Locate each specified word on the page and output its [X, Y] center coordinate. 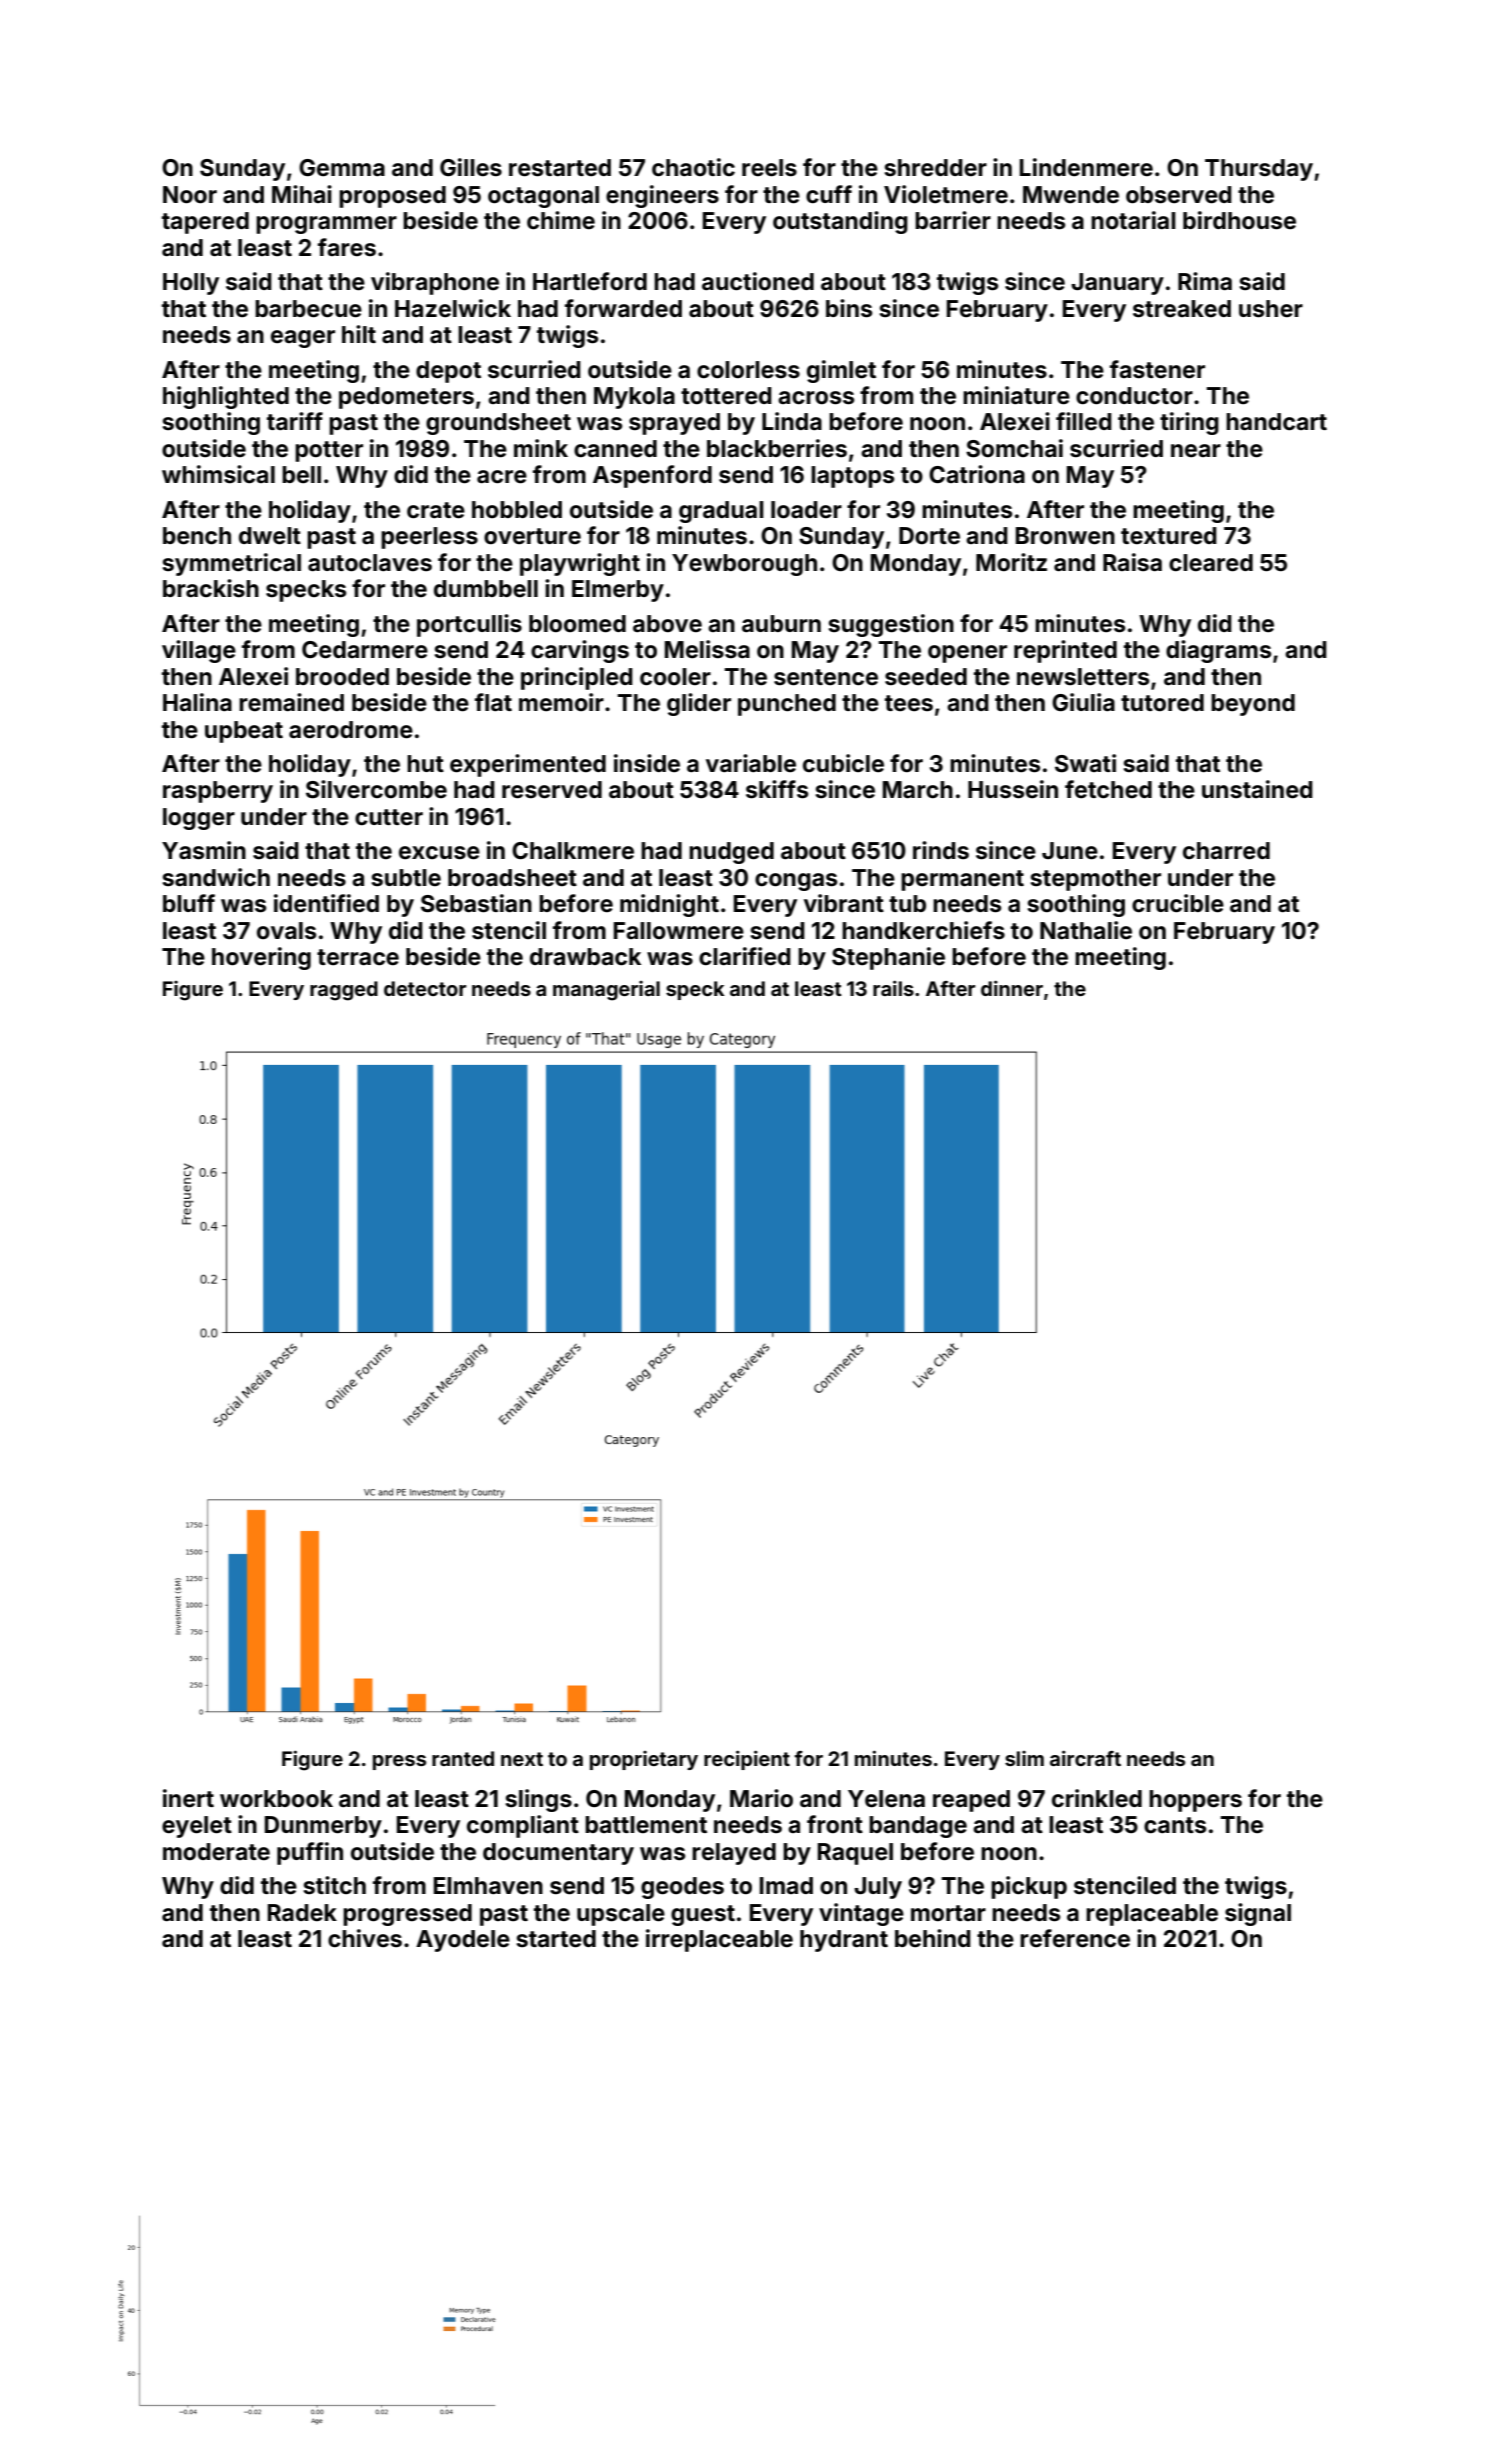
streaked [1182, 309]
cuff [829, 194]
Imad [786, 1885]
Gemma [342, 168]
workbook [276, 1799]
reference [1075, 1938]
